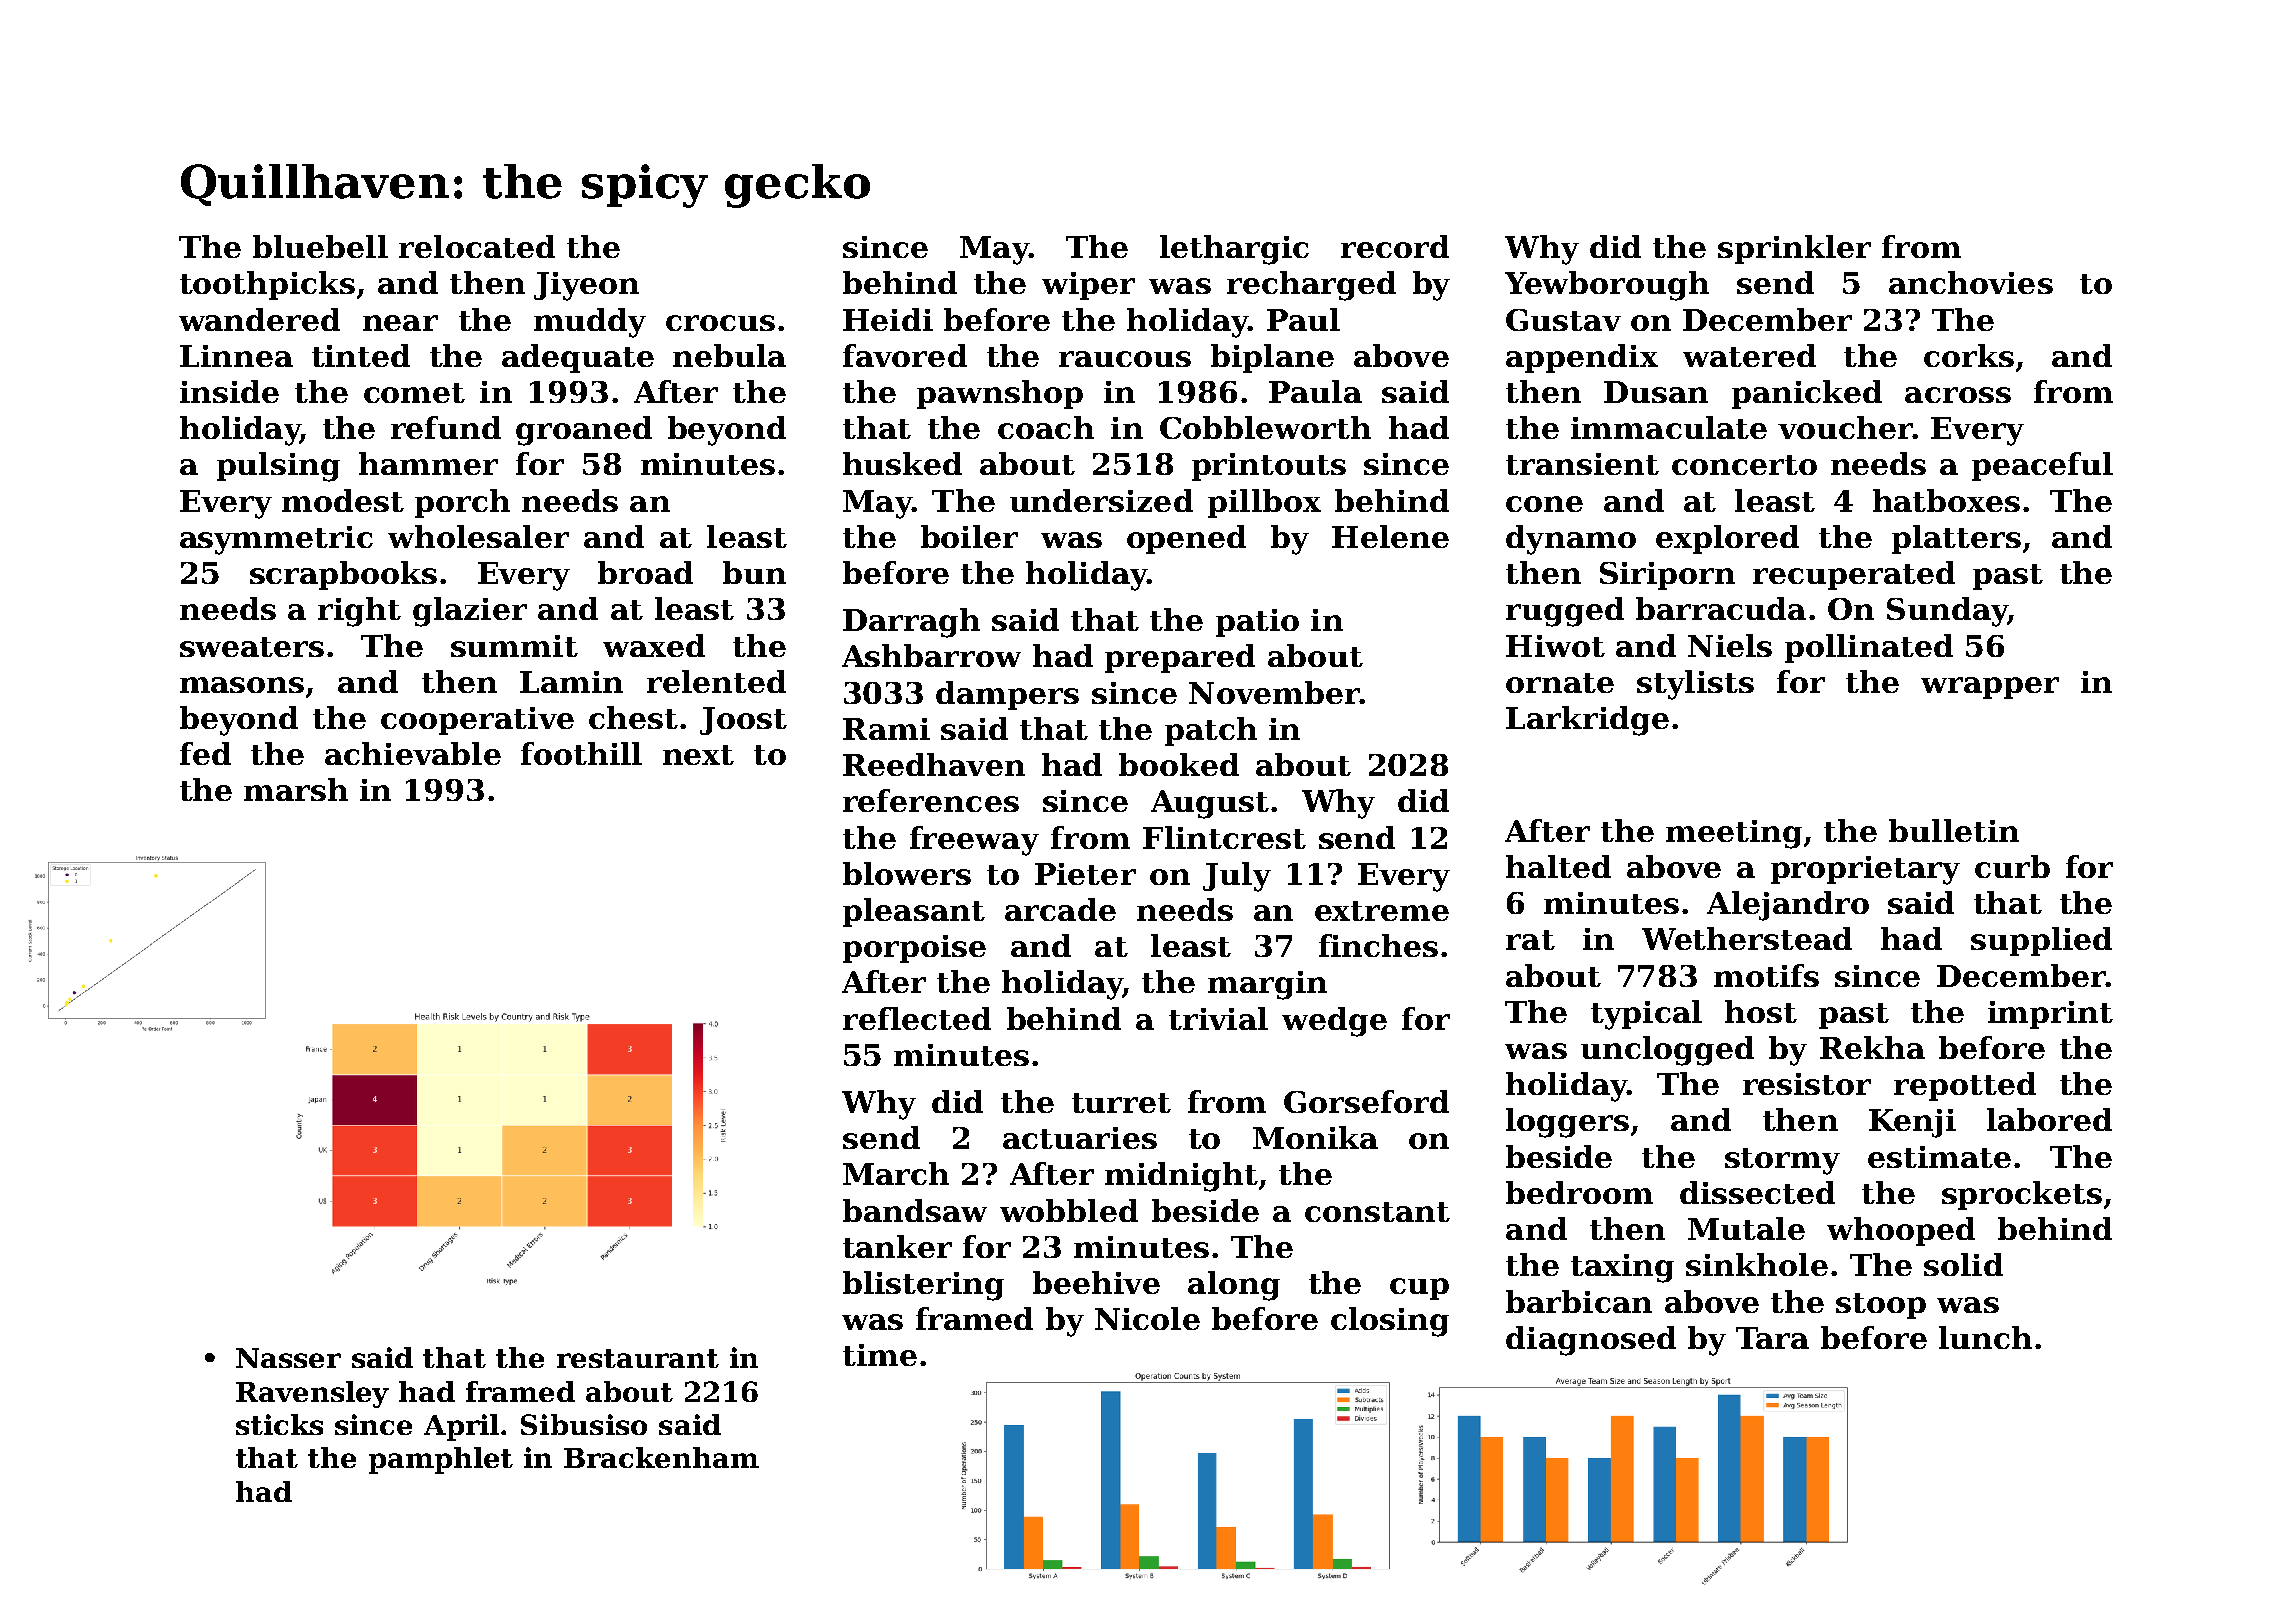 The width and height of the page is (2292, 1620). What do you see at coordinates (1757, 1192) in the page?
I see `dissected` at bounding box center [1757, 1192].
